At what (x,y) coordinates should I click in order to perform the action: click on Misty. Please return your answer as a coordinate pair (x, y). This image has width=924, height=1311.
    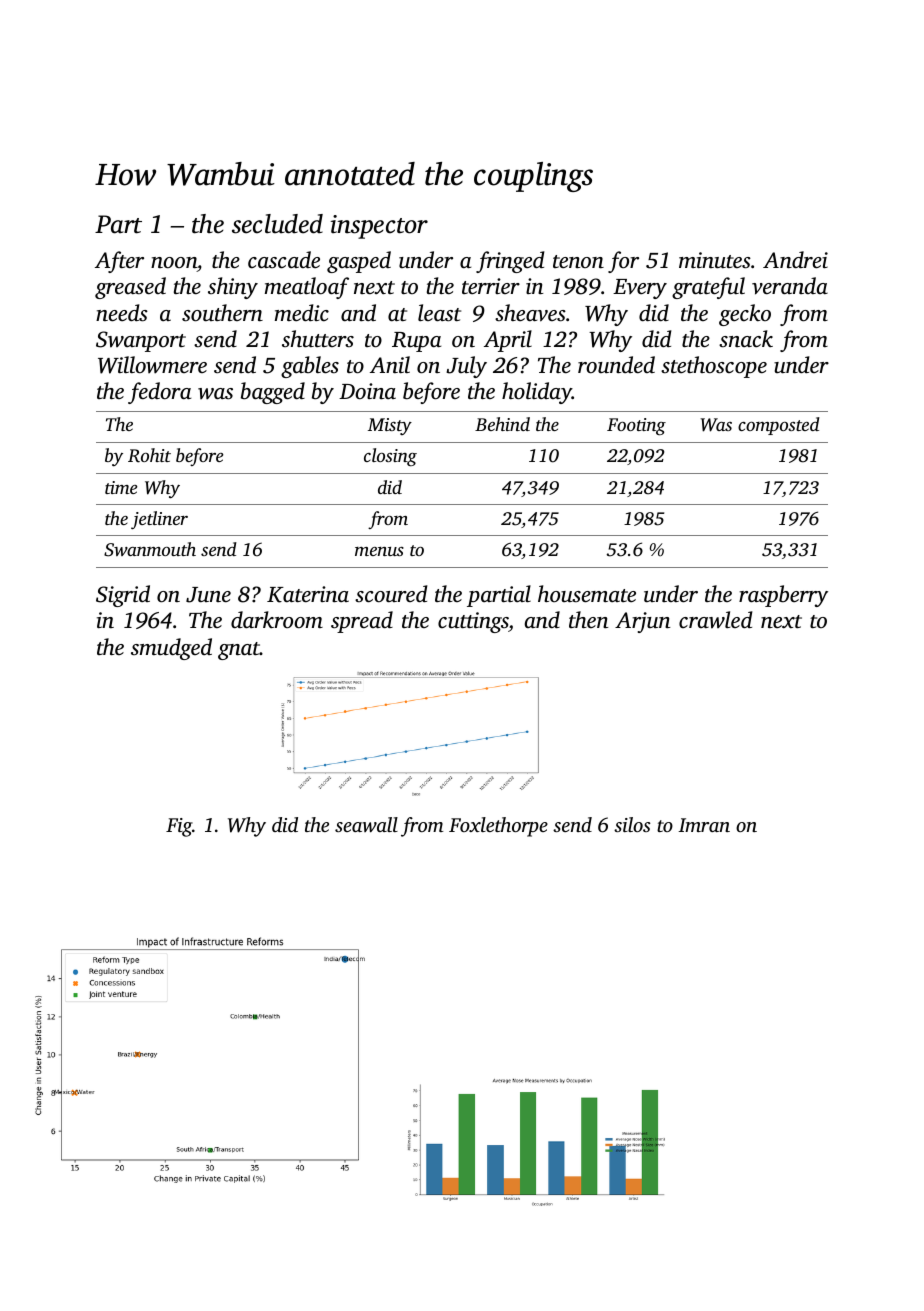
    Looking at the image, I should click on (390, 426).
